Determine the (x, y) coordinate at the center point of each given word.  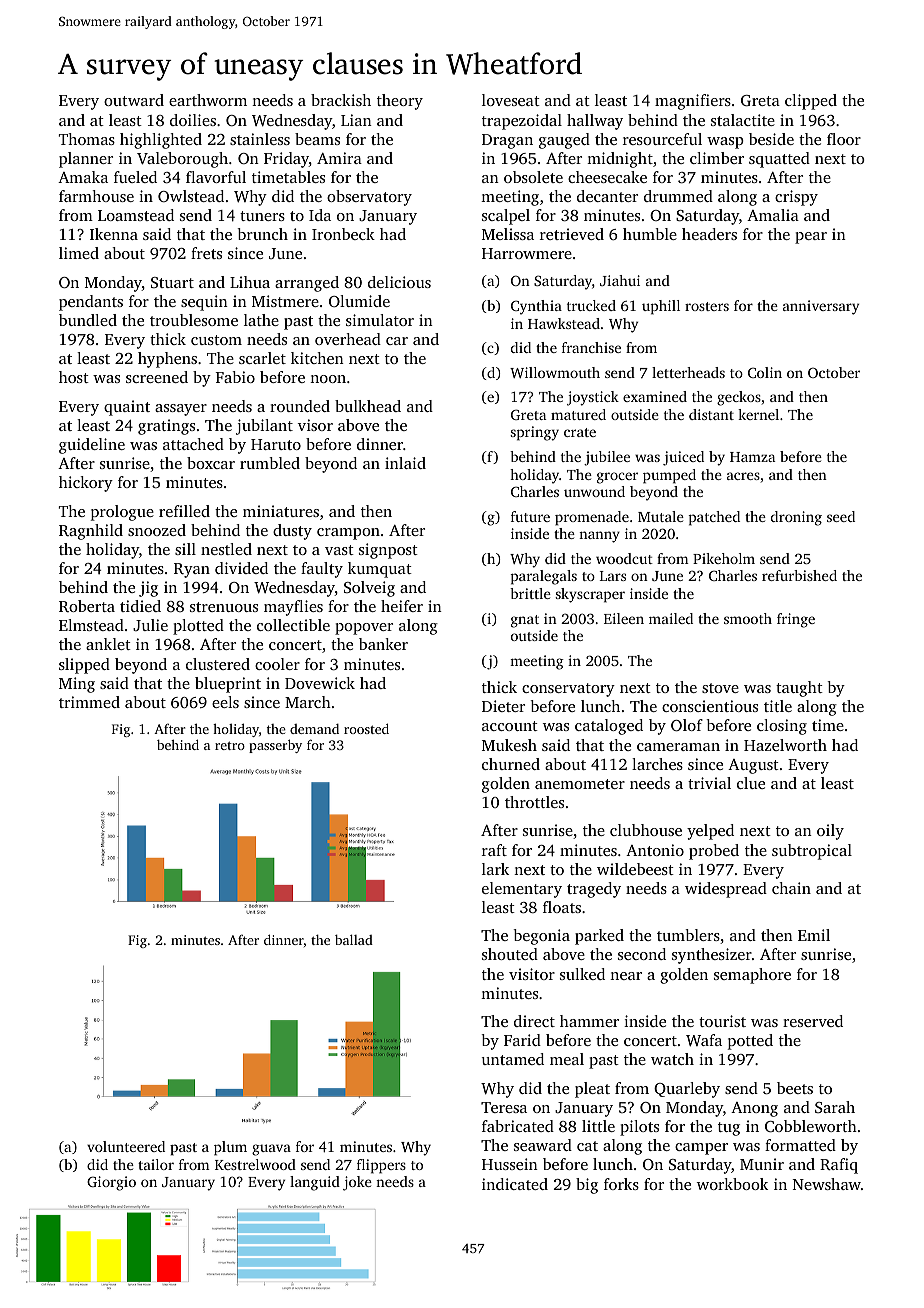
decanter (607, 196)
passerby (275, 746)
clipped (811, 102)
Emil (814, 935)
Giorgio (111, 1183)
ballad (354, 939)
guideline (92, 446)
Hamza (752, 457)
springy (535, 433)
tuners (262, 216)
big (587, 1186)
